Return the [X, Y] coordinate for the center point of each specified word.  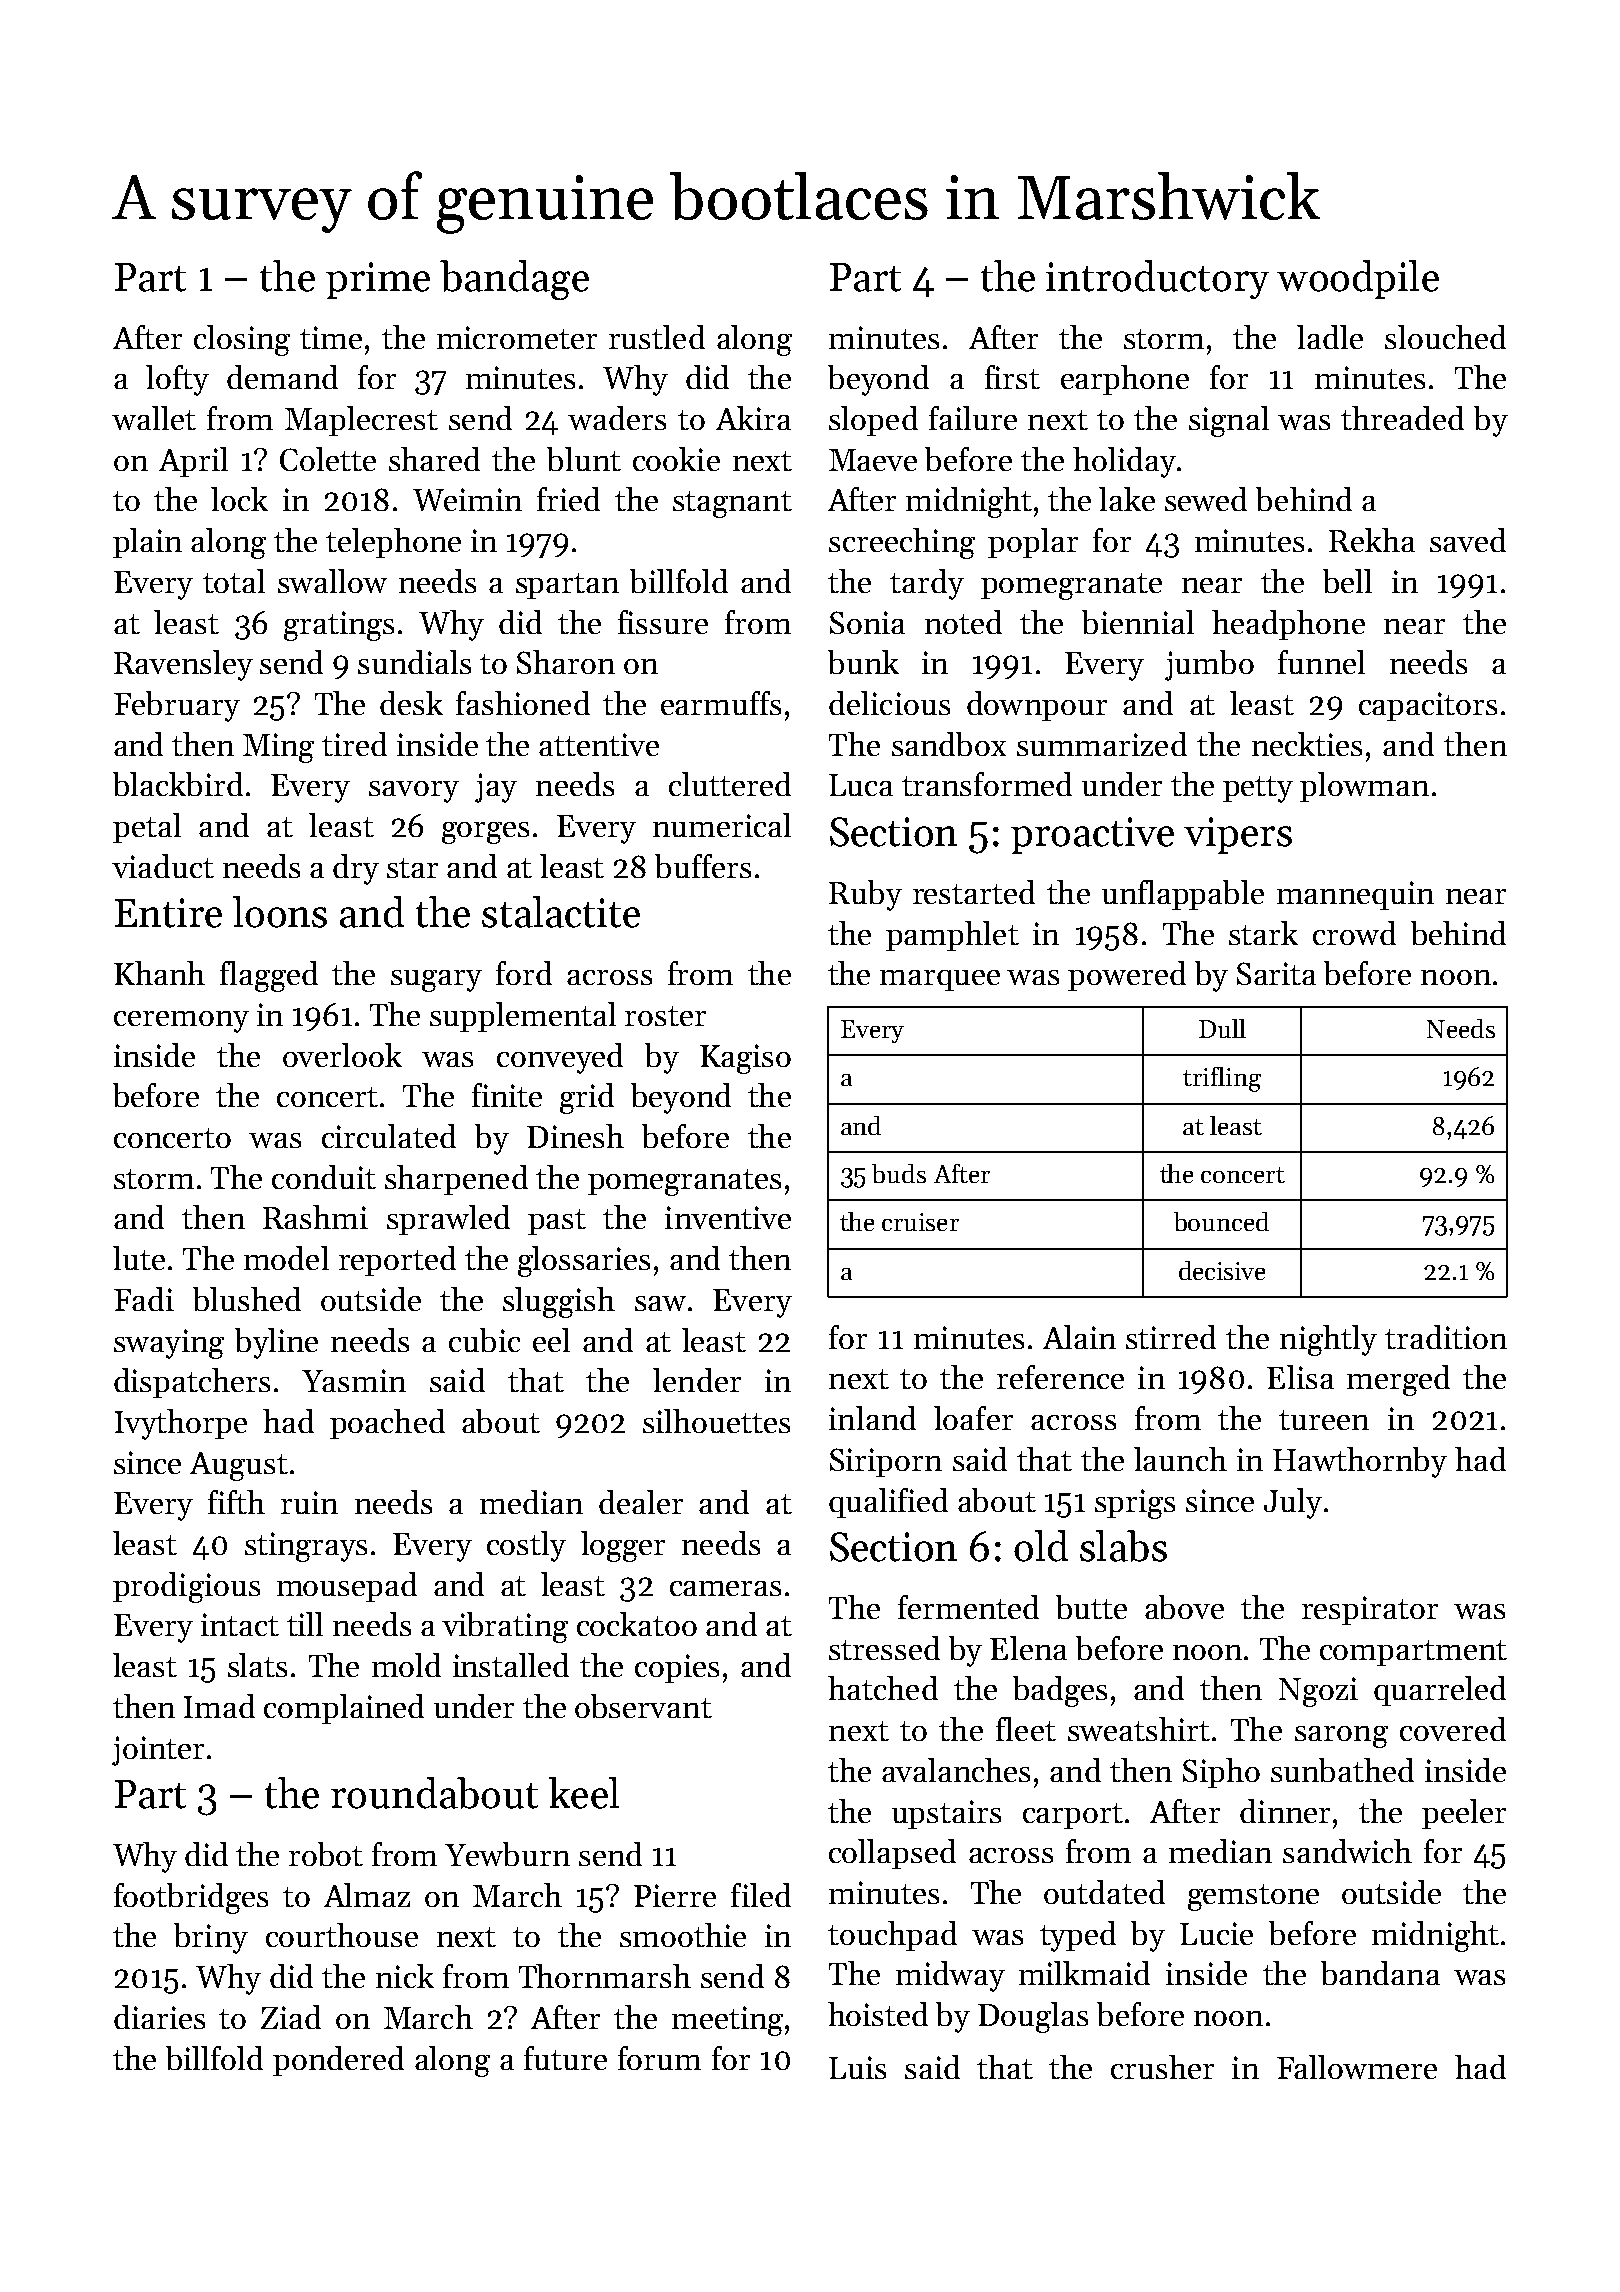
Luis [857, 2067]
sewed [1206, 499]
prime [378, 280]
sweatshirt [1139, 1729]
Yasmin [354, 1380]
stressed [884, 1648]
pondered [338, 2061]
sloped [873, 421]
